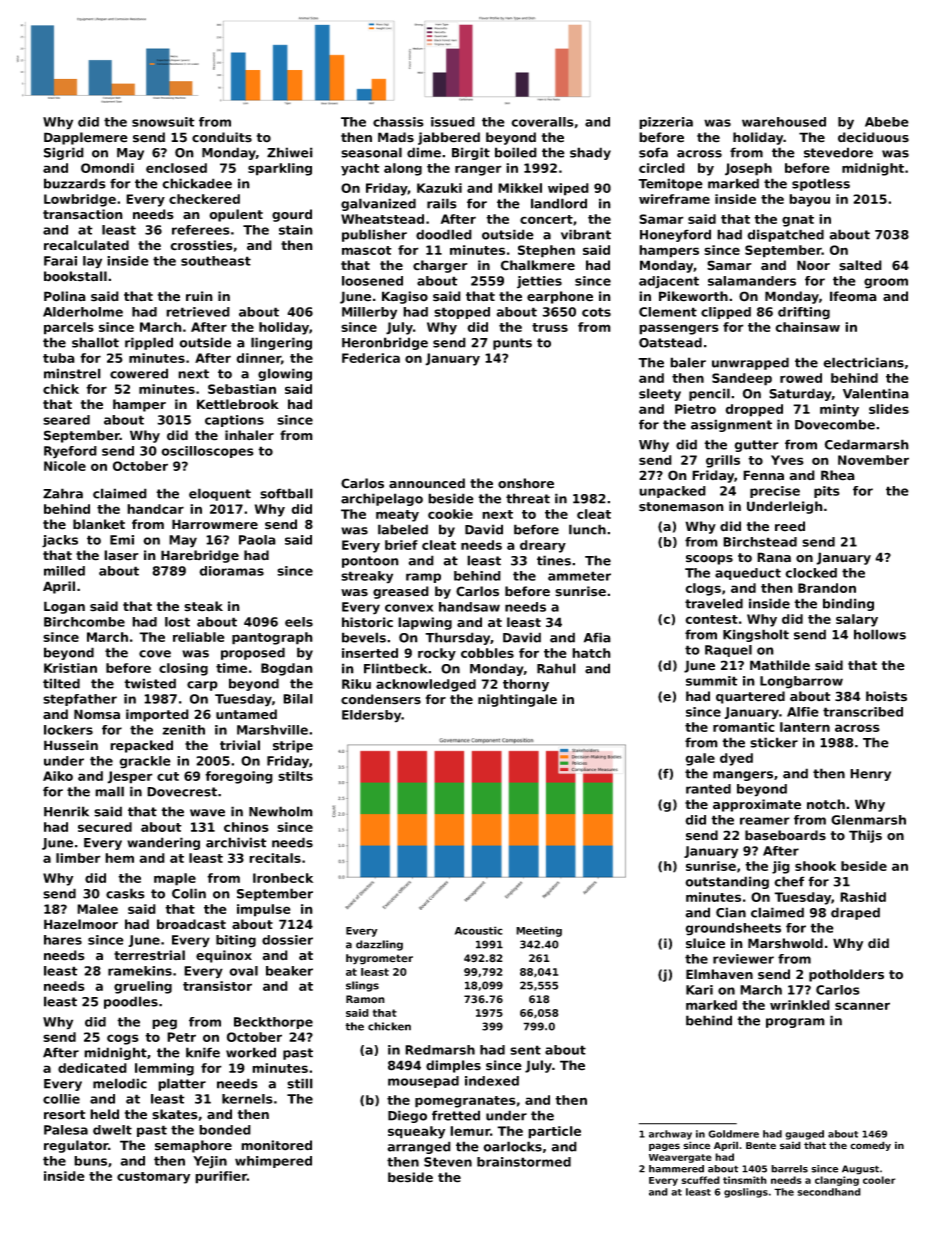 The image size is (952, 1233). What do you see at coordinates (886, 696) in the image?
I see `hoists` at bounding box center [886, 696].
